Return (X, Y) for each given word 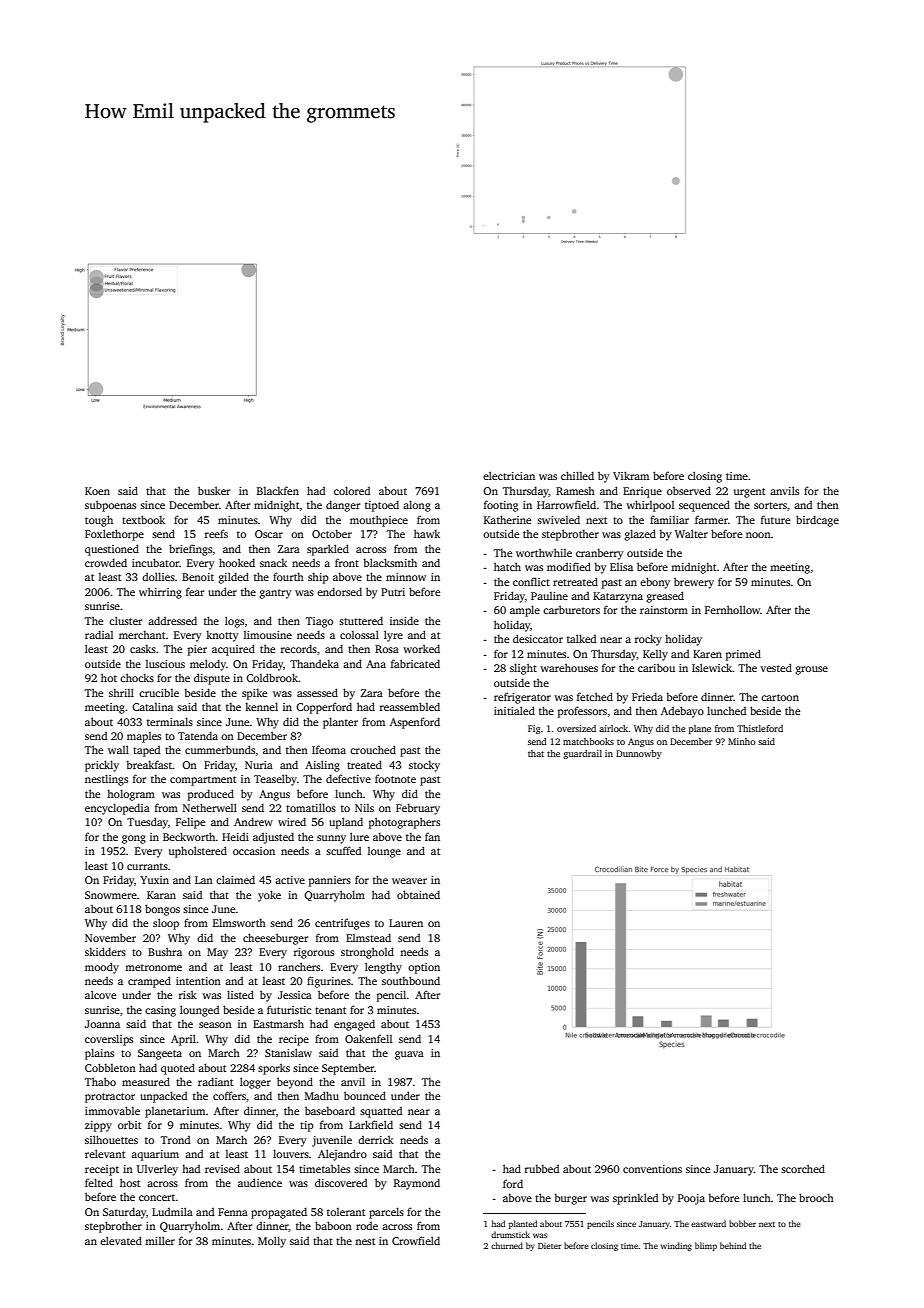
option (424, 968)
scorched (803, 1168)
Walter (691, 533)
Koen (97, 491)
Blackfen (278, 490)
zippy (98, 1126)
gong (134, 839)
